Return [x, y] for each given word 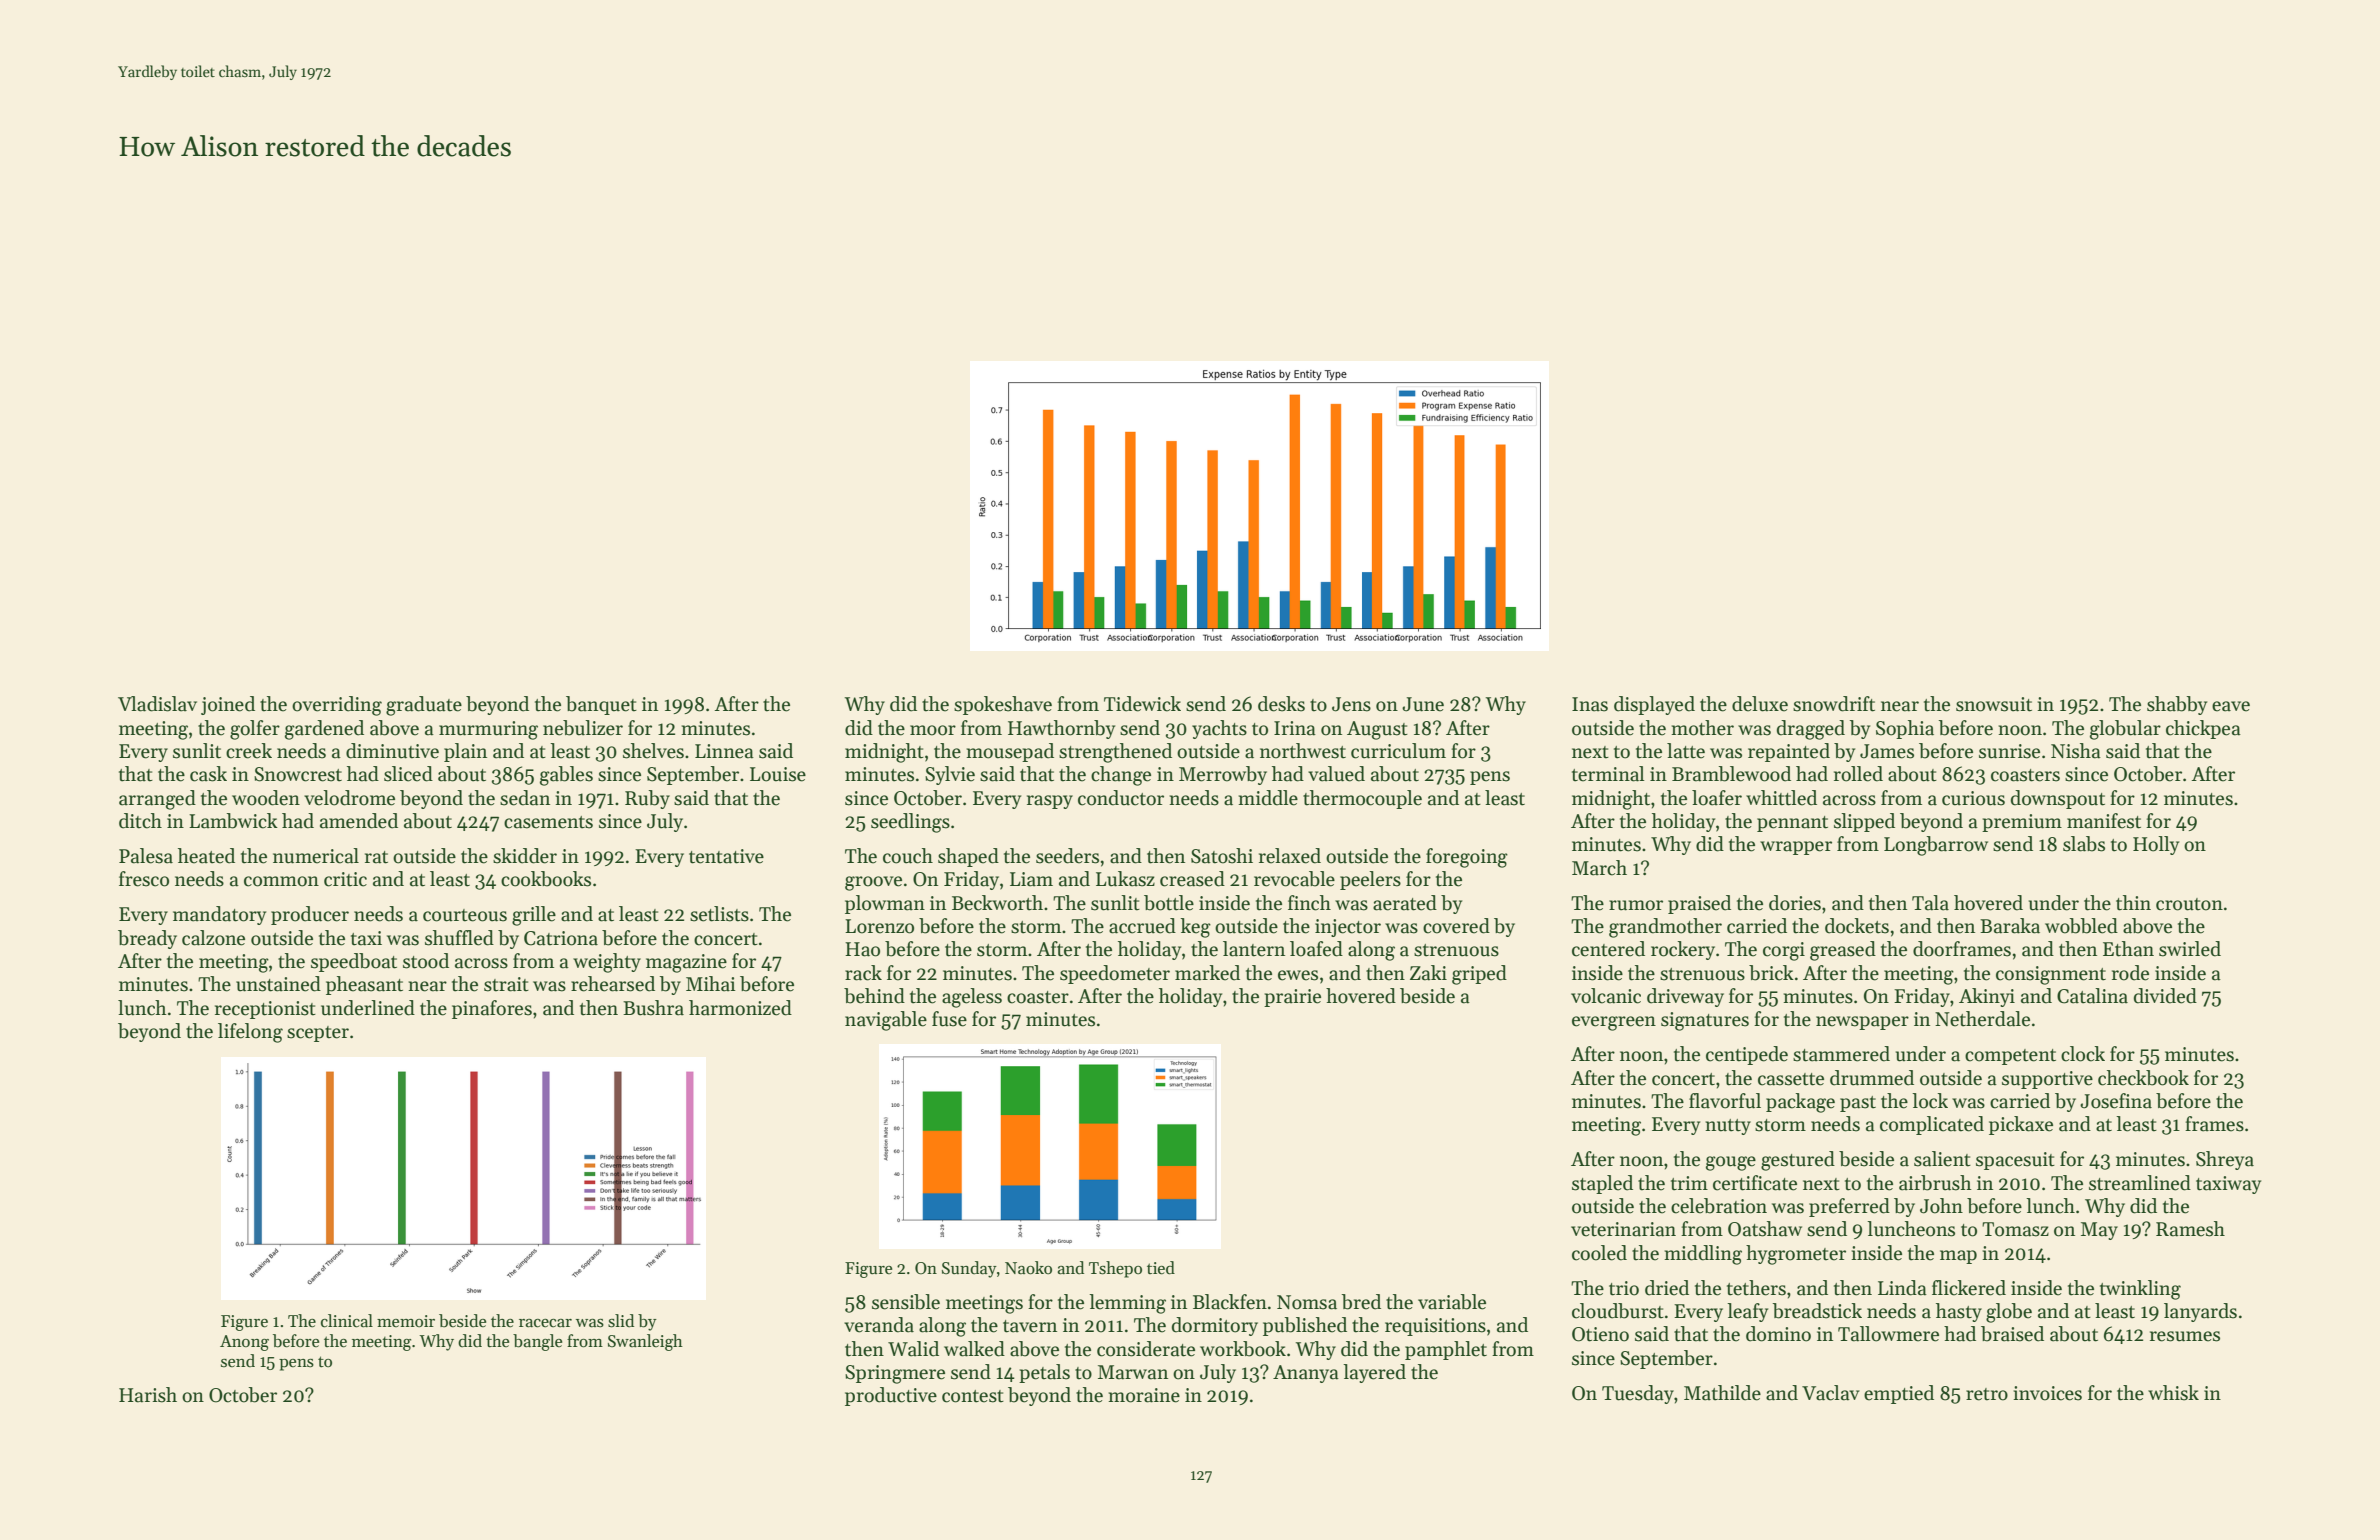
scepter [318, 1034]
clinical [347, 1321]
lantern [1254, 949]
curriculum [1398, 751]
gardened [324, 730]
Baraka [2010, 926]
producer [310, 915]
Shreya [2225, 1160]
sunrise [2009, 751]
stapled [1602, 1184]
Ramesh [2190, 1229]
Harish [148, 1395]
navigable [886, 1021]
